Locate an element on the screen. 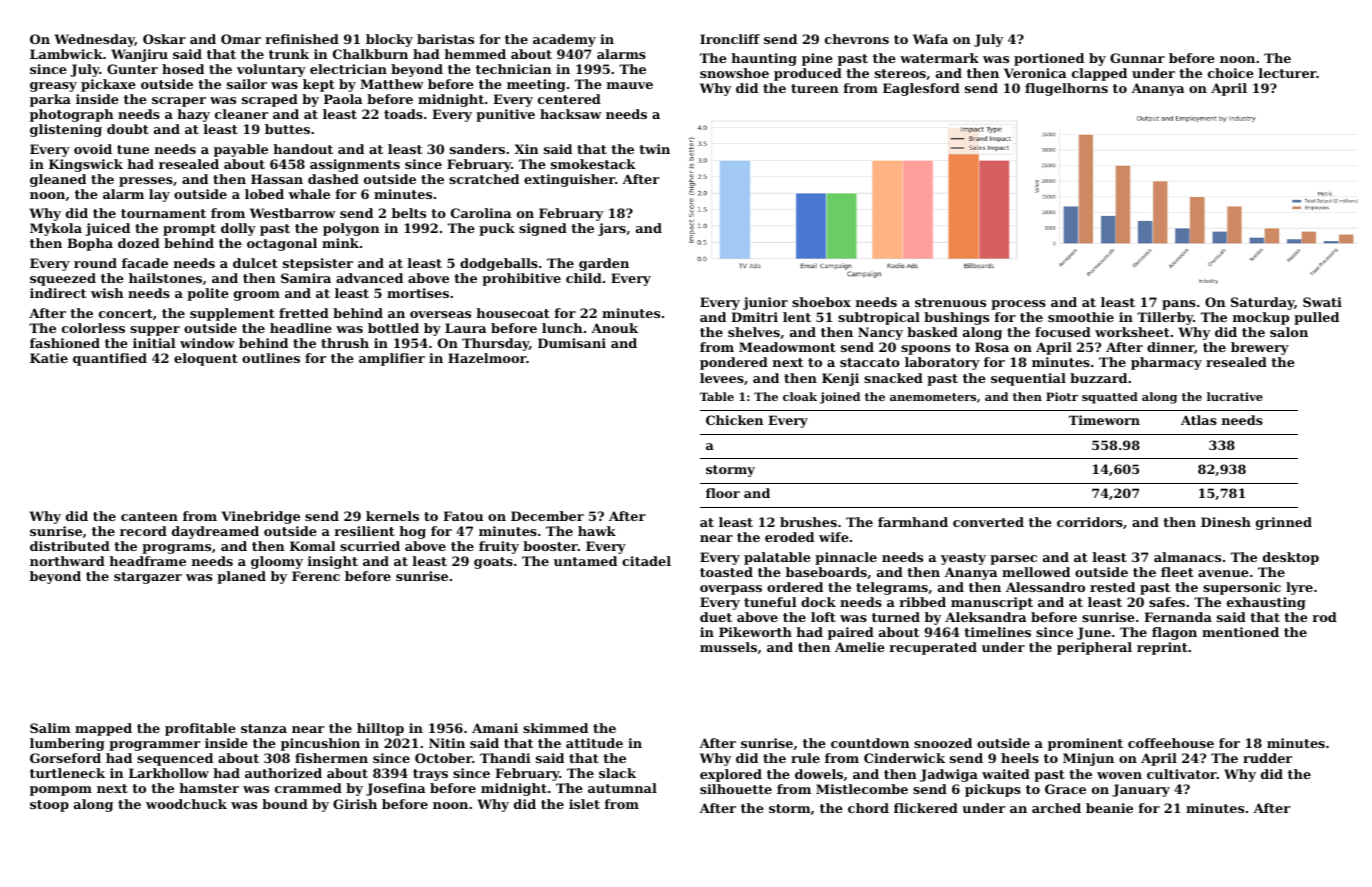 The width and height of the screenshot is (1372, 887). Rosa is located at coordinates (992, 347).
